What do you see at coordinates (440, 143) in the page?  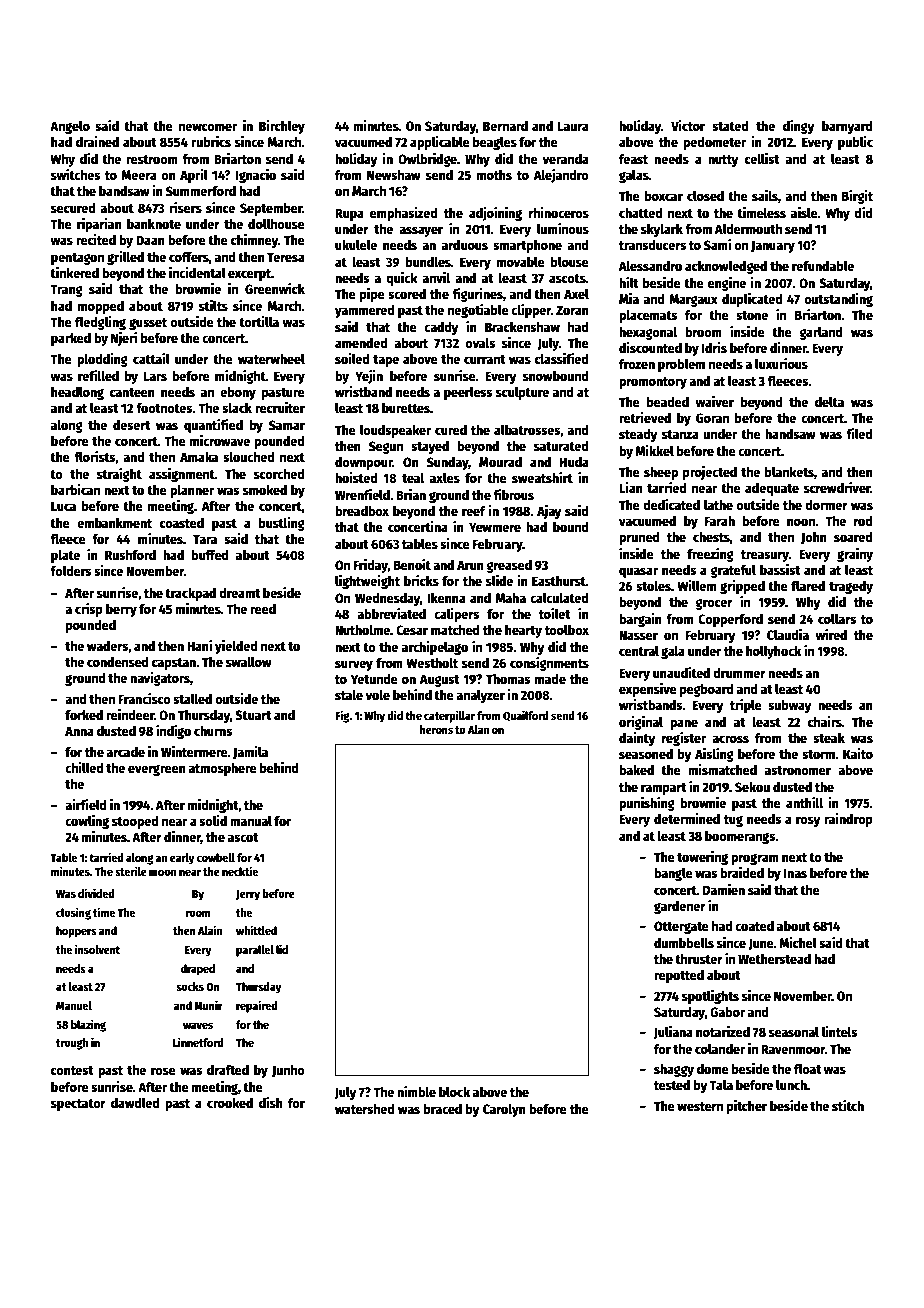 I see `applicable` at bounding box center [440, 143].
